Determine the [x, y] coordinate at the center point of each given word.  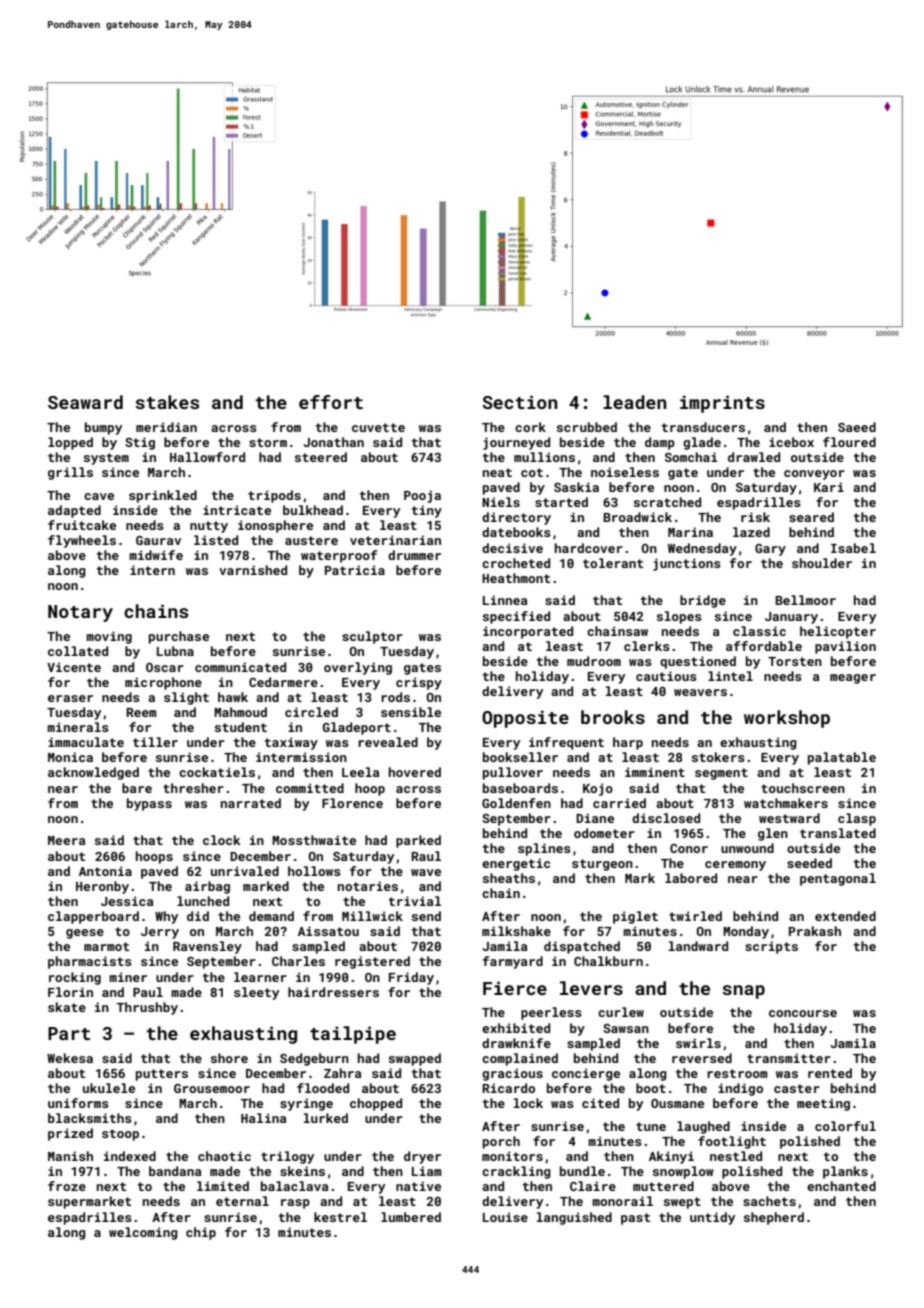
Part [69, 1033]
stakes [167, 402]
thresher [193, 788]
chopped [376, 1104]
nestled [736, 1156]
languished [574, 1218]
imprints [722, 404]
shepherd [774, 1218]
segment [721, 774]
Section [520, 402]
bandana [175, 1171]
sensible [411, 712]
